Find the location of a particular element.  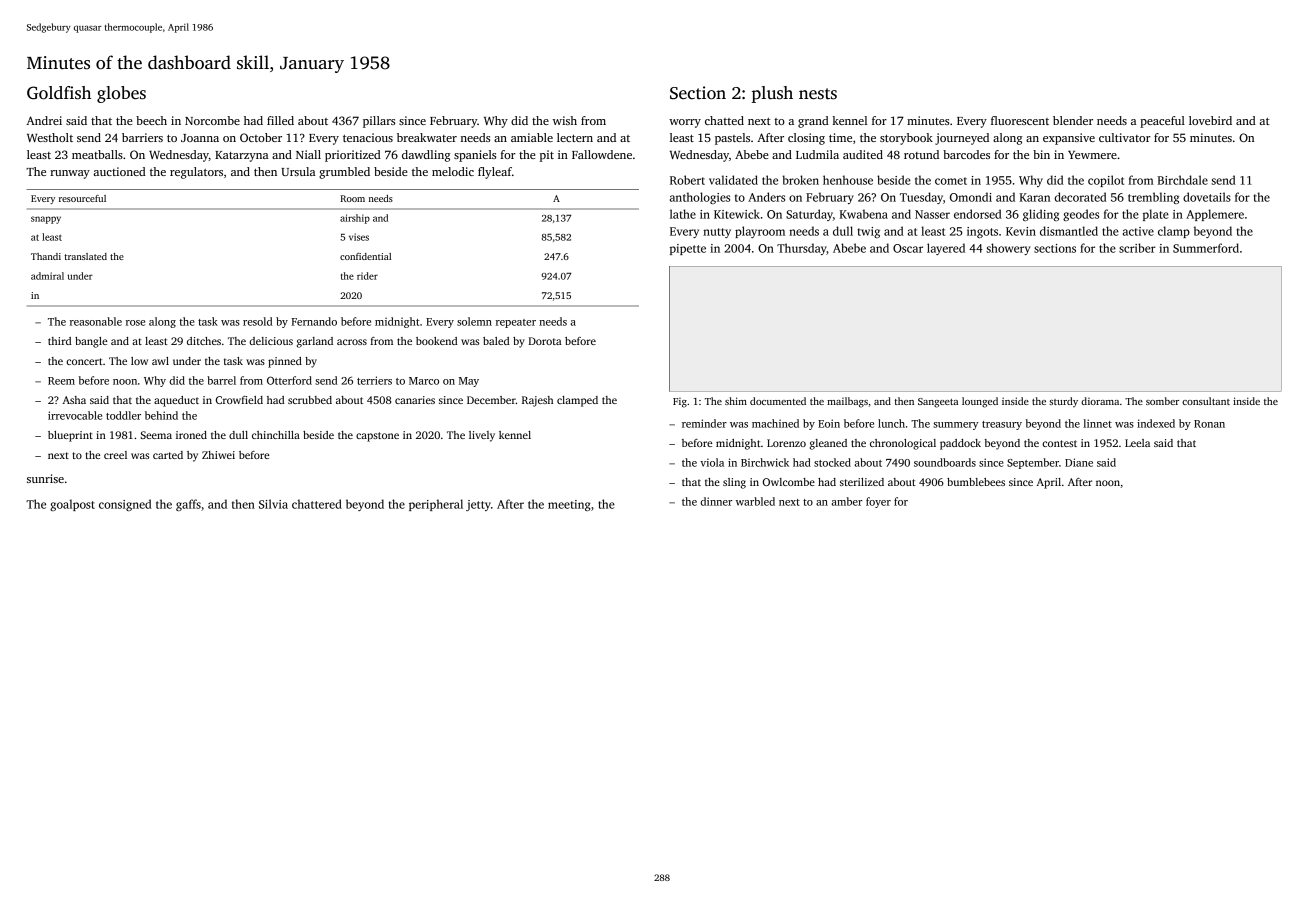

meeting is located at coordinates (569, 505).
